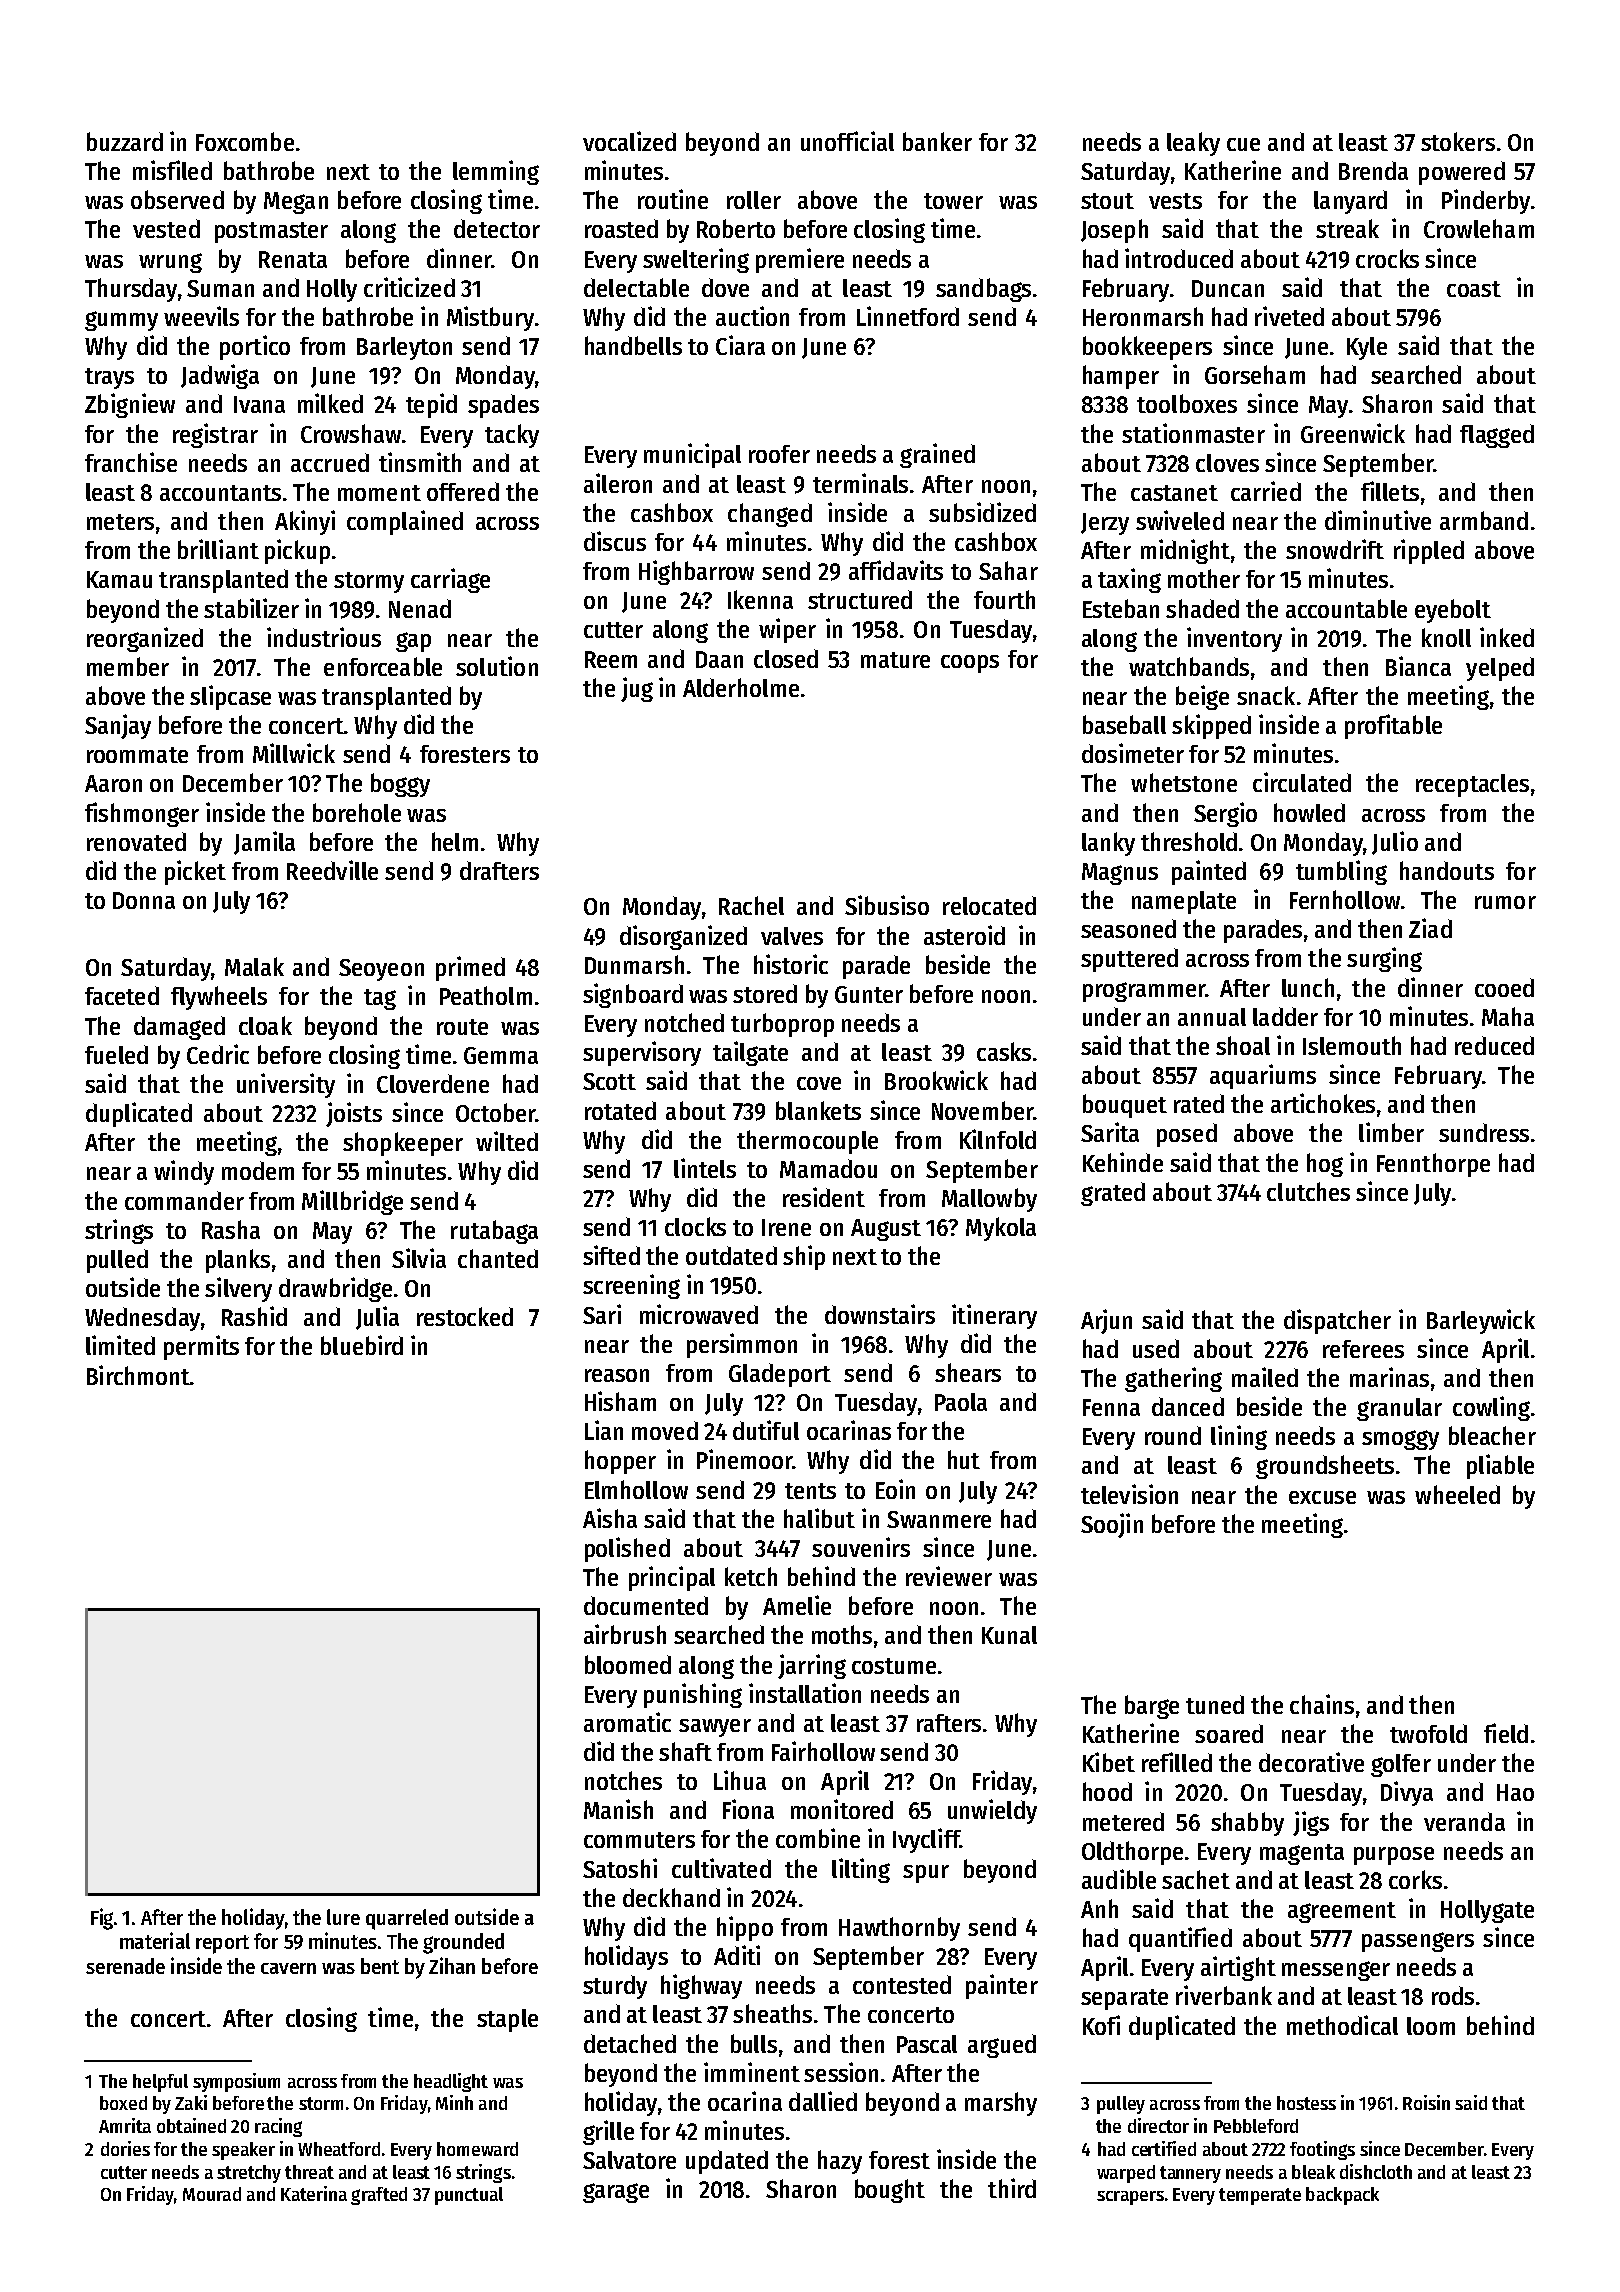 The image size is (1620, 2292). I want to click on Seoyeon, so click(381, 970).
